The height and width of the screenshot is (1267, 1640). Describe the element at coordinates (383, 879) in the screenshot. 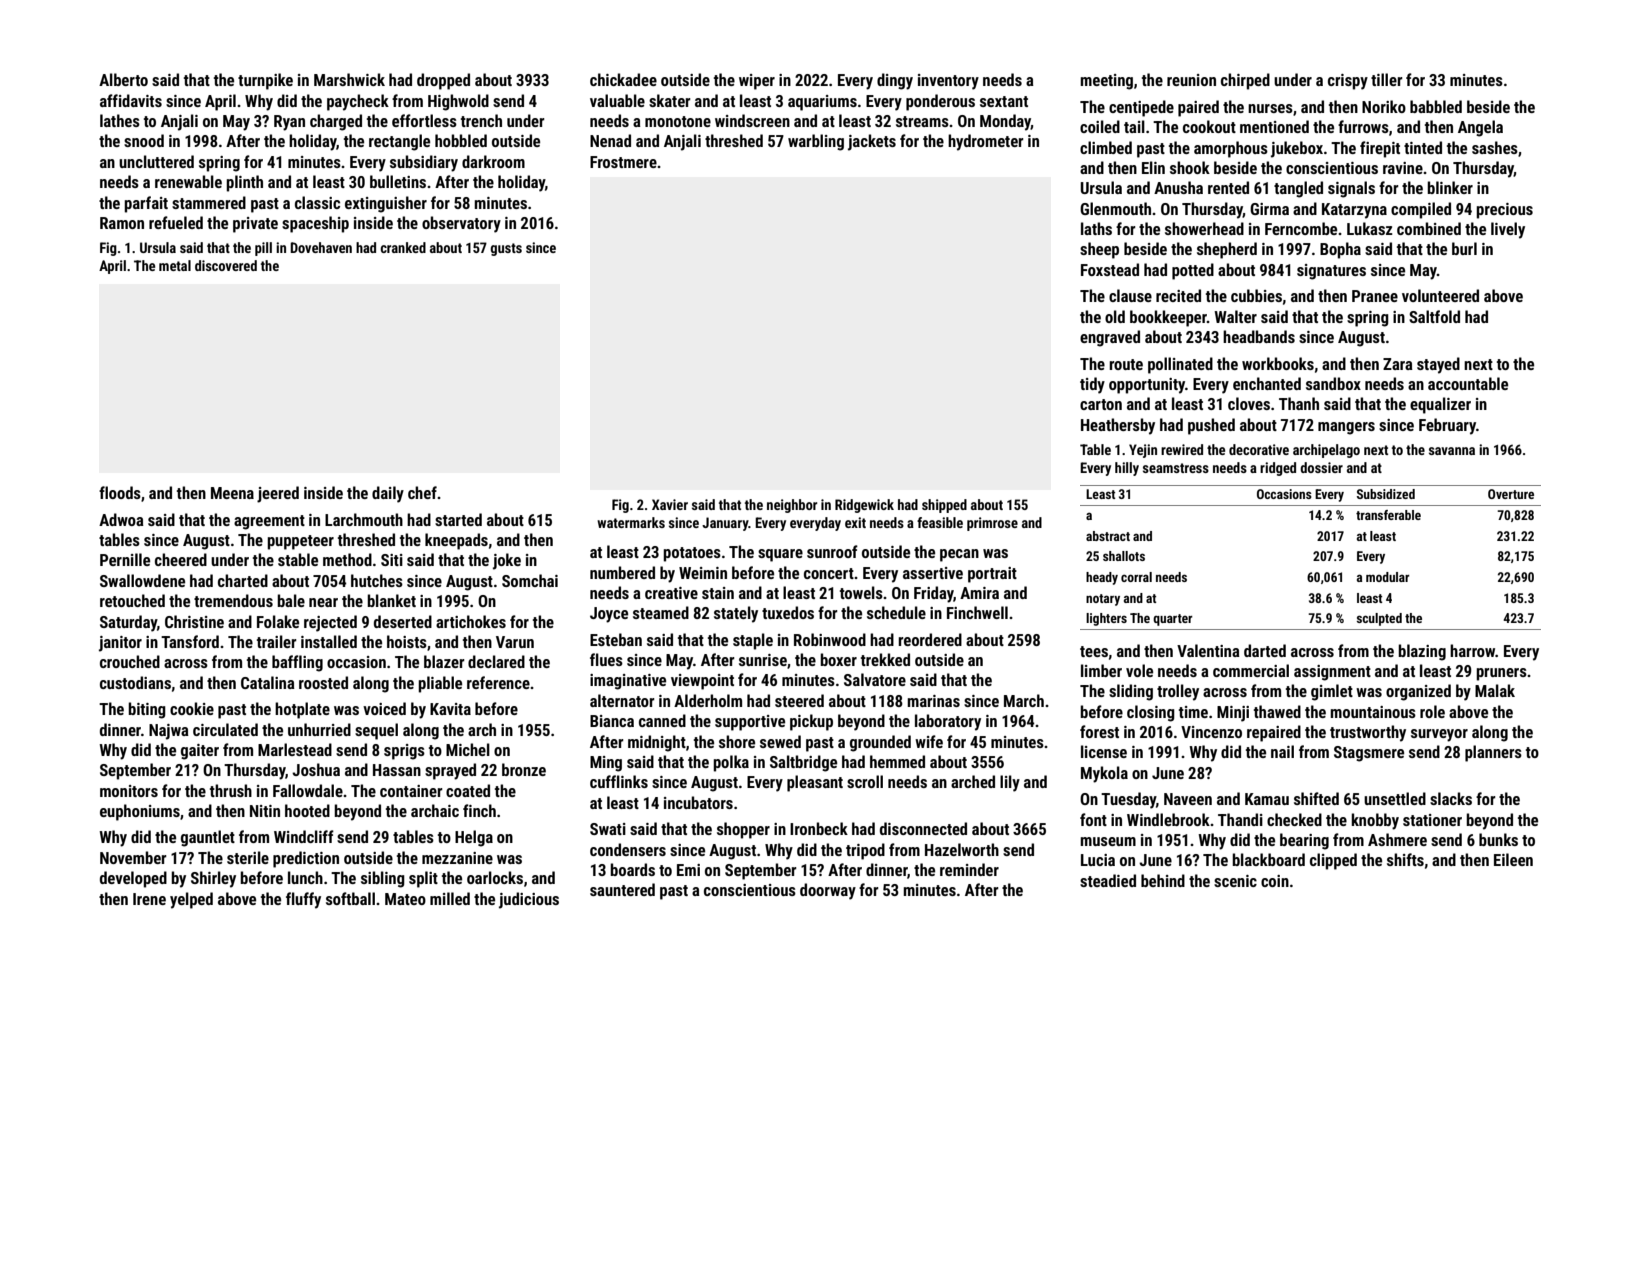

I see `sibling` at that location.
